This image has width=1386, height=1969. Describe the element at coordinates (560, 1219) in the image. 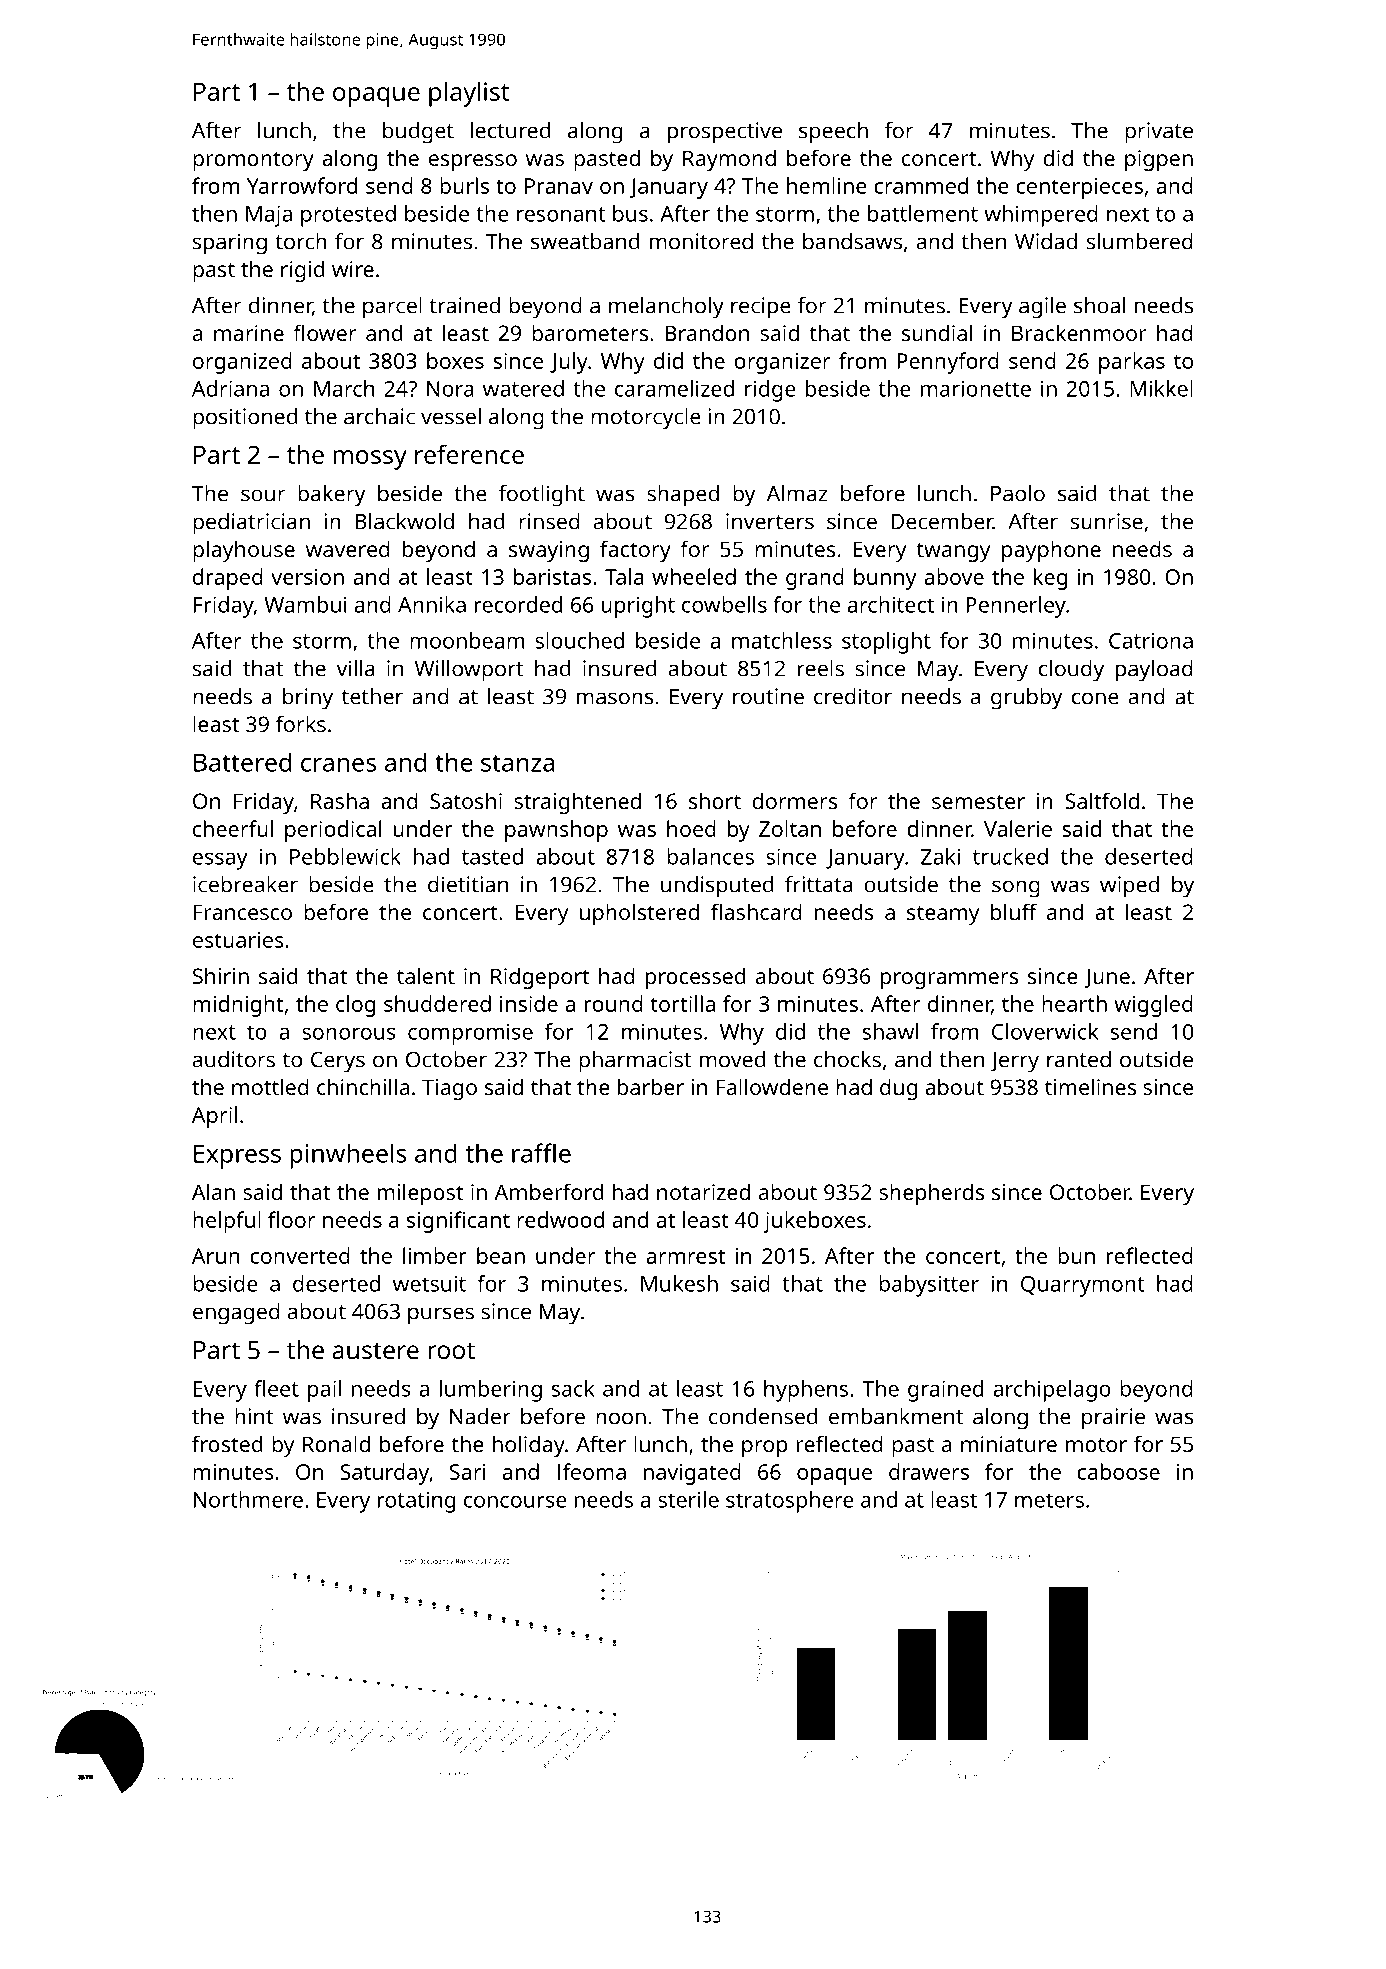

I see `redwood` at that location.
